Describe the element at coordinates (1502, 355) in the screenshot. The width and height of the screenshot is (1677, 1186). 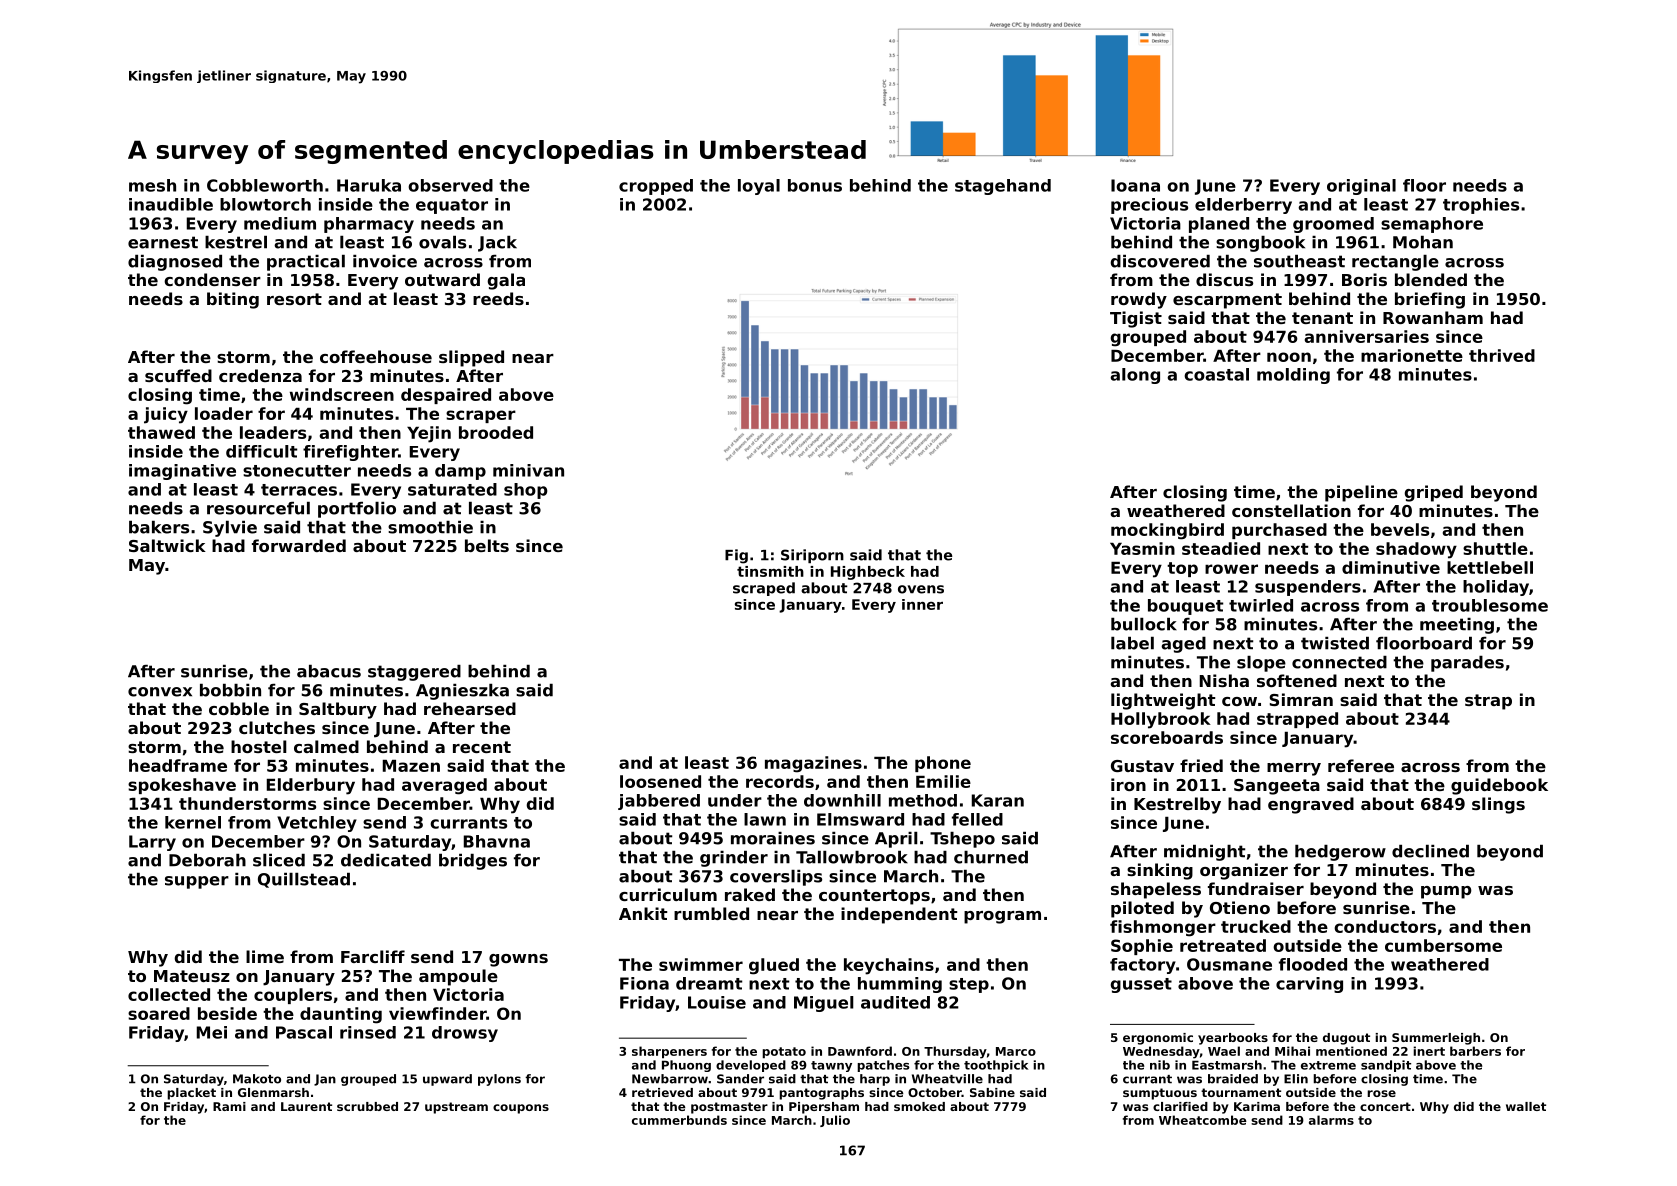
I see `thrived` at that location.
